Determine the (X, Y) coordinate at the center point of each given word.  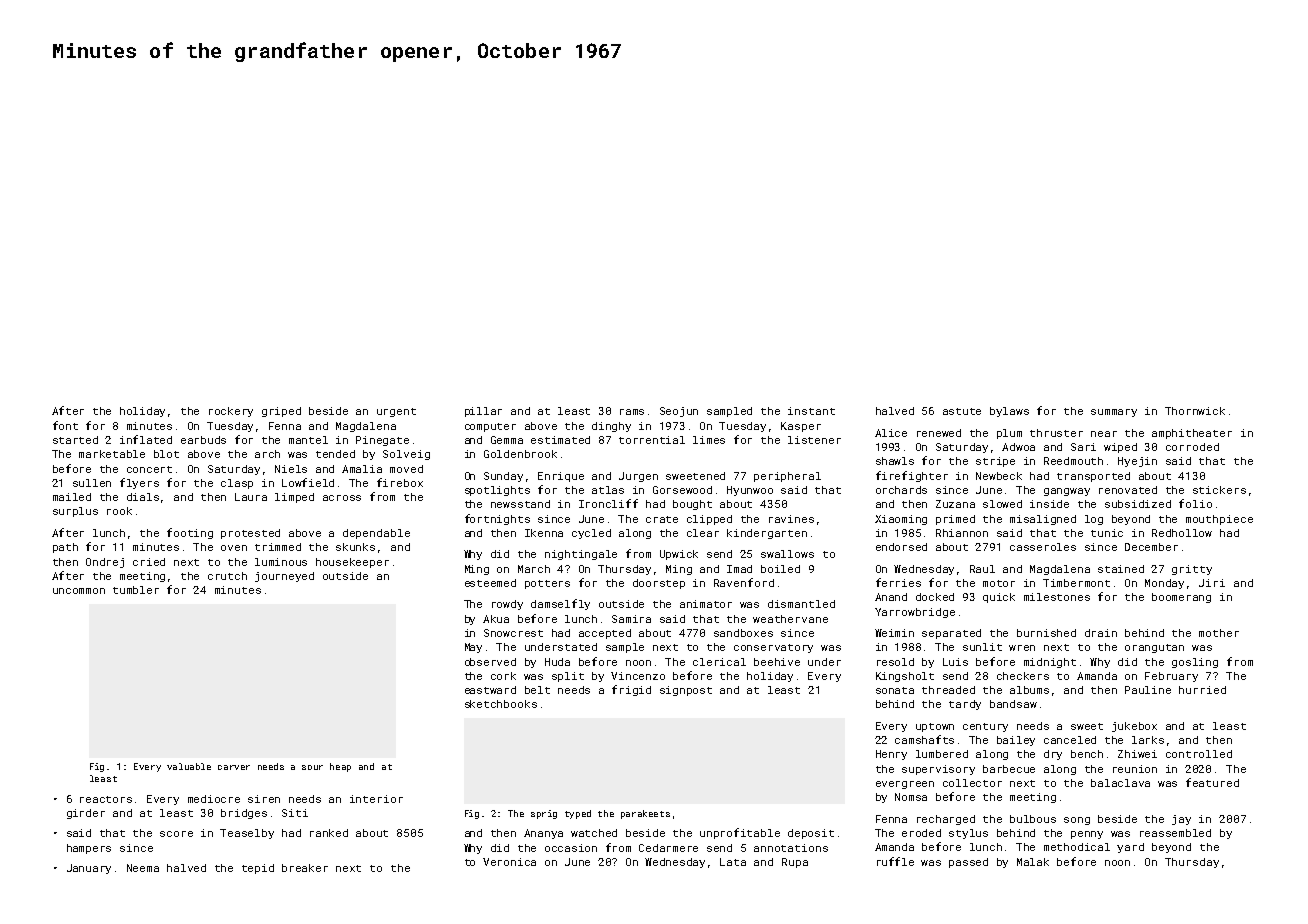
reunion (1135, 769)
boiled (780, 569)
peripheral (787, 477)
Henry (891, 755)
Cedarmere (668, 848)
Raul (982, 569)
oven (234, 548)
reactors (106, 799)
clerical (719, 662)
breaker (305, 868)
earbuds (203, 440)
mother (1219, 633)
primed (955, 520)
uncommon (79, 591)
